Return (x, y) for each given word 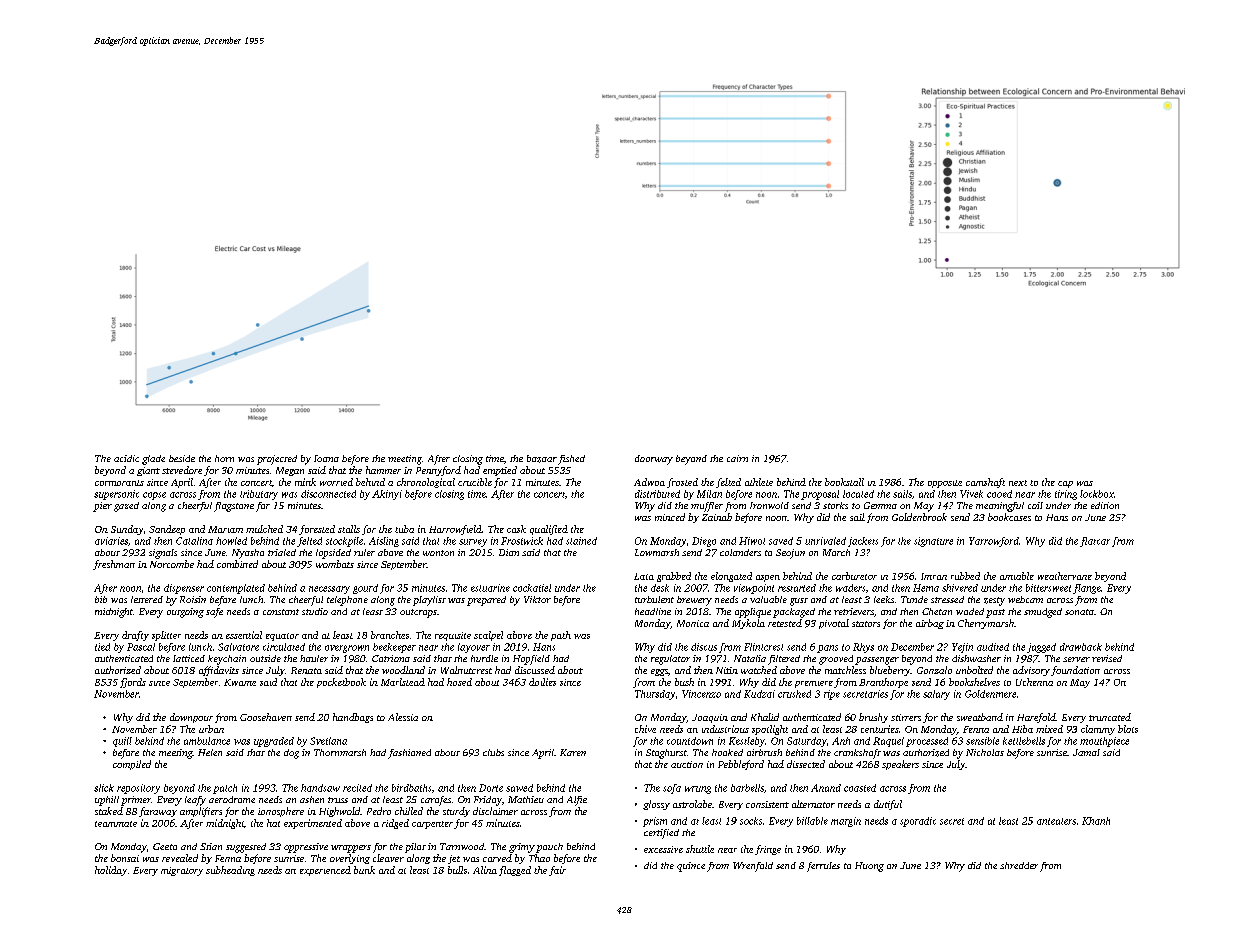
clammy (1098, 730)
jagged (1041, 648)
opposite (945, 484)
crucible (475, 482)
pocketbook (341, 683)
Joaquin (710, 718)
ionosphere (281, 812)
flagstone (234, 507)
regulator (670, 660)
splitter (166, 636)
